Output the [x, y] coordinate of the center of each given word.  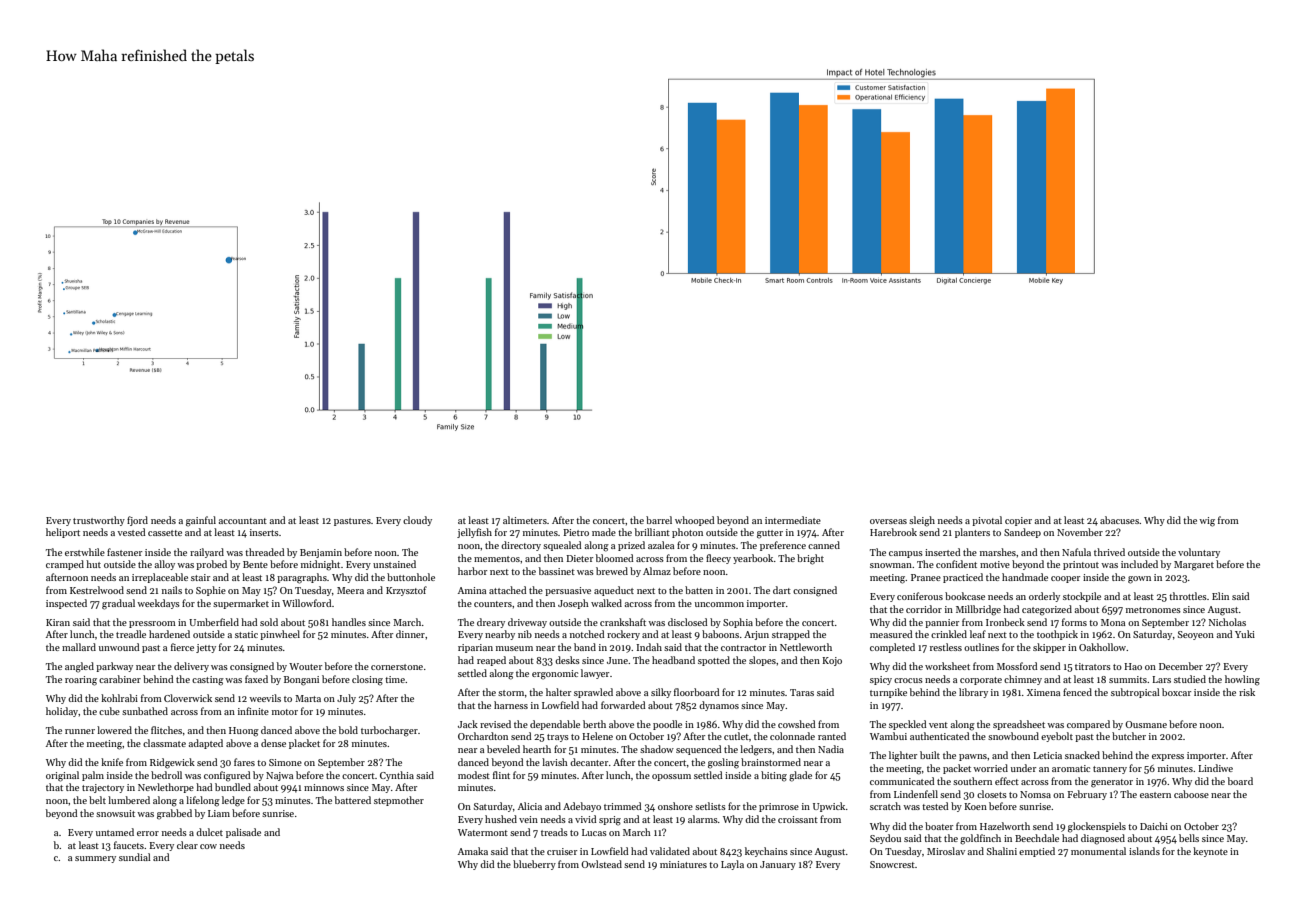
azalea [661, 545]
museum [514, 648]
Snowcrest [892, 864]
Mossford [1017, 666]
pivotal [987, 521]
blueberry [534, 865]
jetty [206, 648]
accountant [243, 521]
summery [95, 859]
